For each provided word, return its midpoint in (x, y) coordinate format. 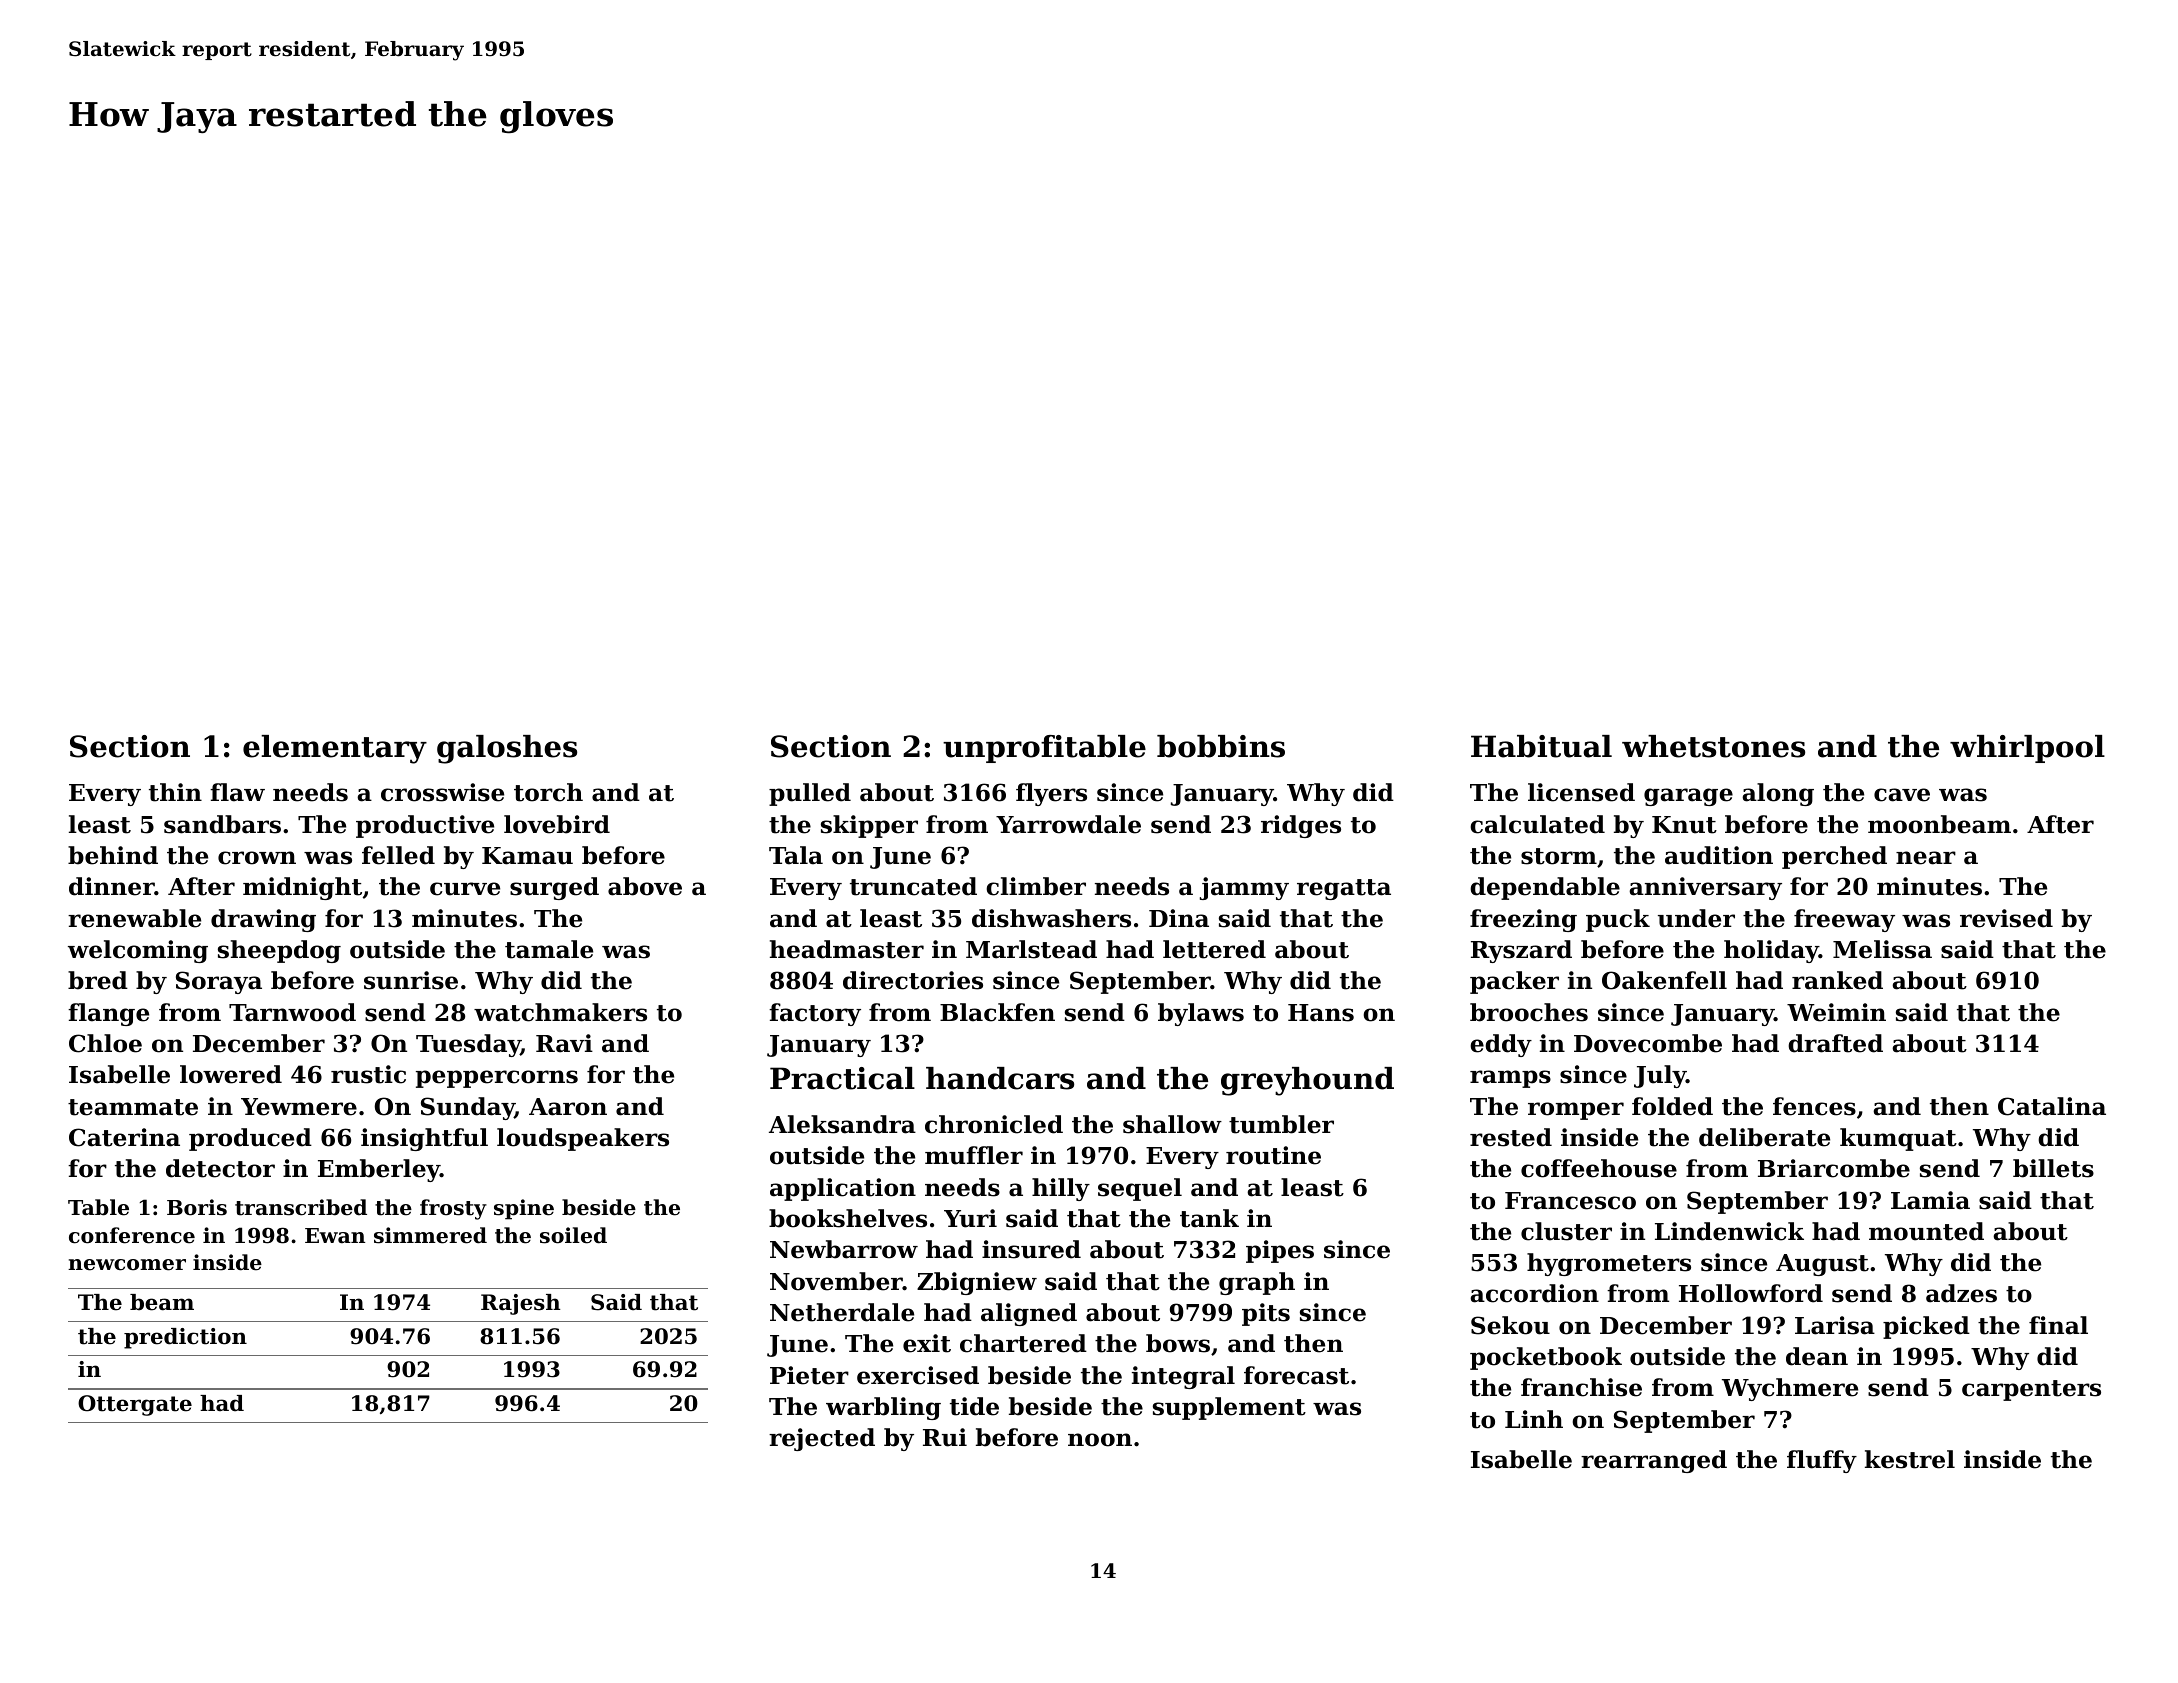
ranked (1837, 980)
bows (1178, 1343)
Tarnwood (292, 1012)
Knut (1684, 825)
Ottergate (135, 1405)
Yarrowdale (1068, 824)
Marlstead (1031, 949)
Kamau (527, 856)
